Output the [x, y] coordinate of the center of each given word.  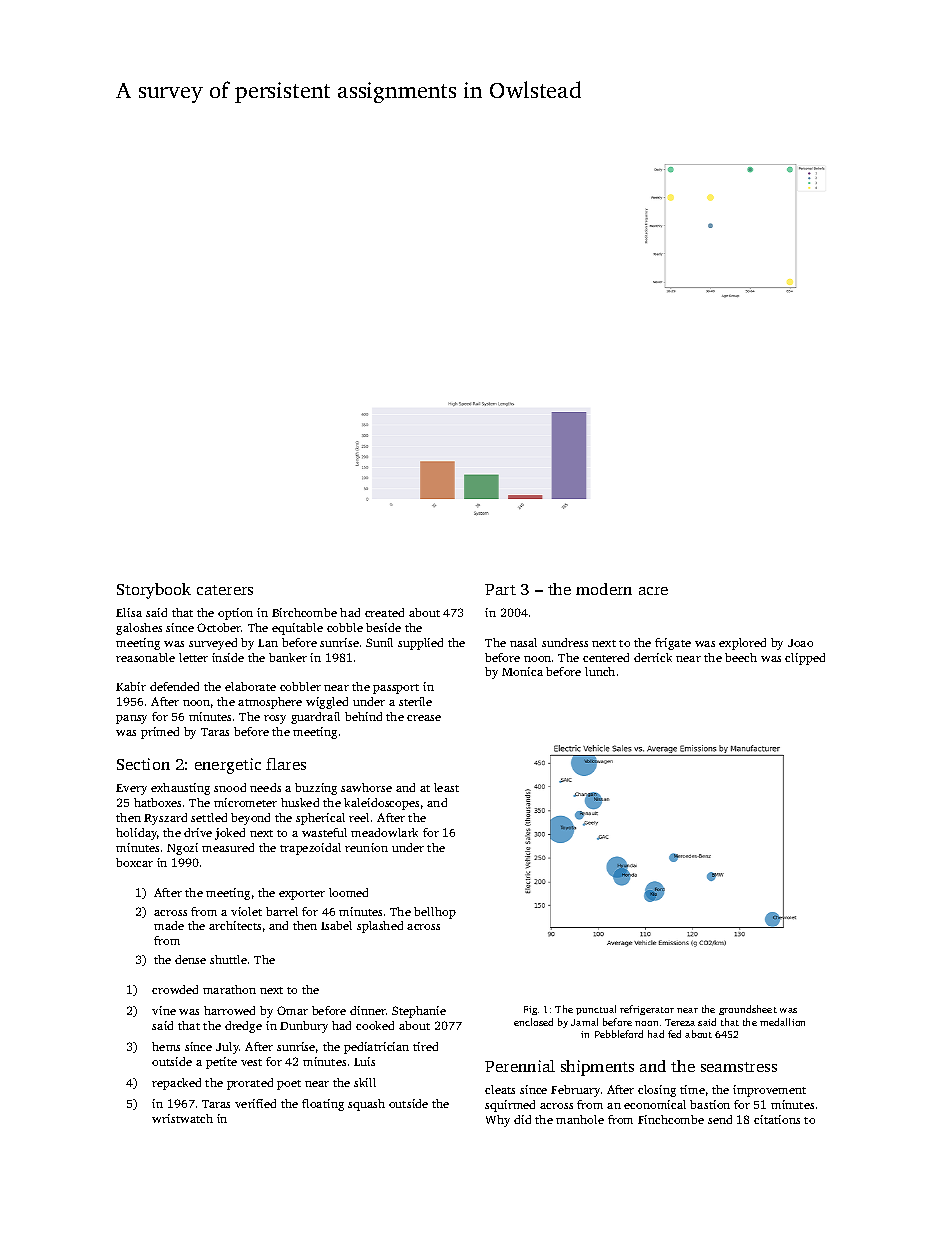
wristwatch [182, 1118]
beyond [250, 819]
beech [741, 657]
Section [143, 764]
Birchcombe [304, 612]
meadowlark [384, 832]
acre [653, 591]
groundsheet [748, 1010]
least [446, 787]
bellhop [435, 913]
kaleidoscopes [381, 804]
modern [604, 589]
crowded [175, 989]
